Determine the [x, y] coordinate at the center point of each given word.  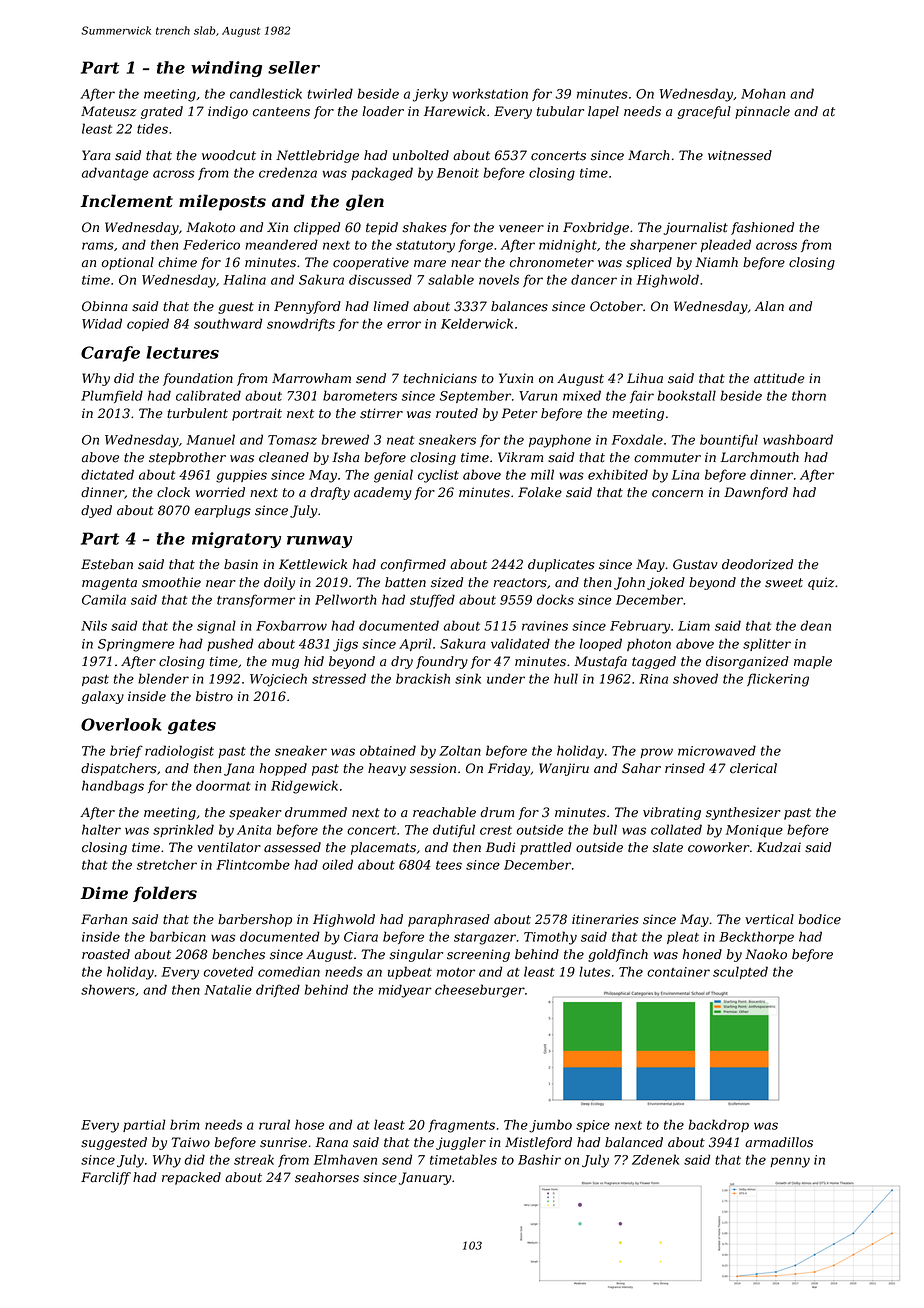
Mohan [763, 93]
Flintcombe [253, 864]
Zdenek [655, 1159]
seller [294, 67]
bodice [819, 919]
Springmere [136, 645]
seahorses [327, 1177]
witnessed [740, 155]
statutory [425, 247]
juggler [461, 1143]
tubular [560, 111]
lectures [182, 352]
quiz [821, 583]
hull [566, 678]
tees [449, 865]
